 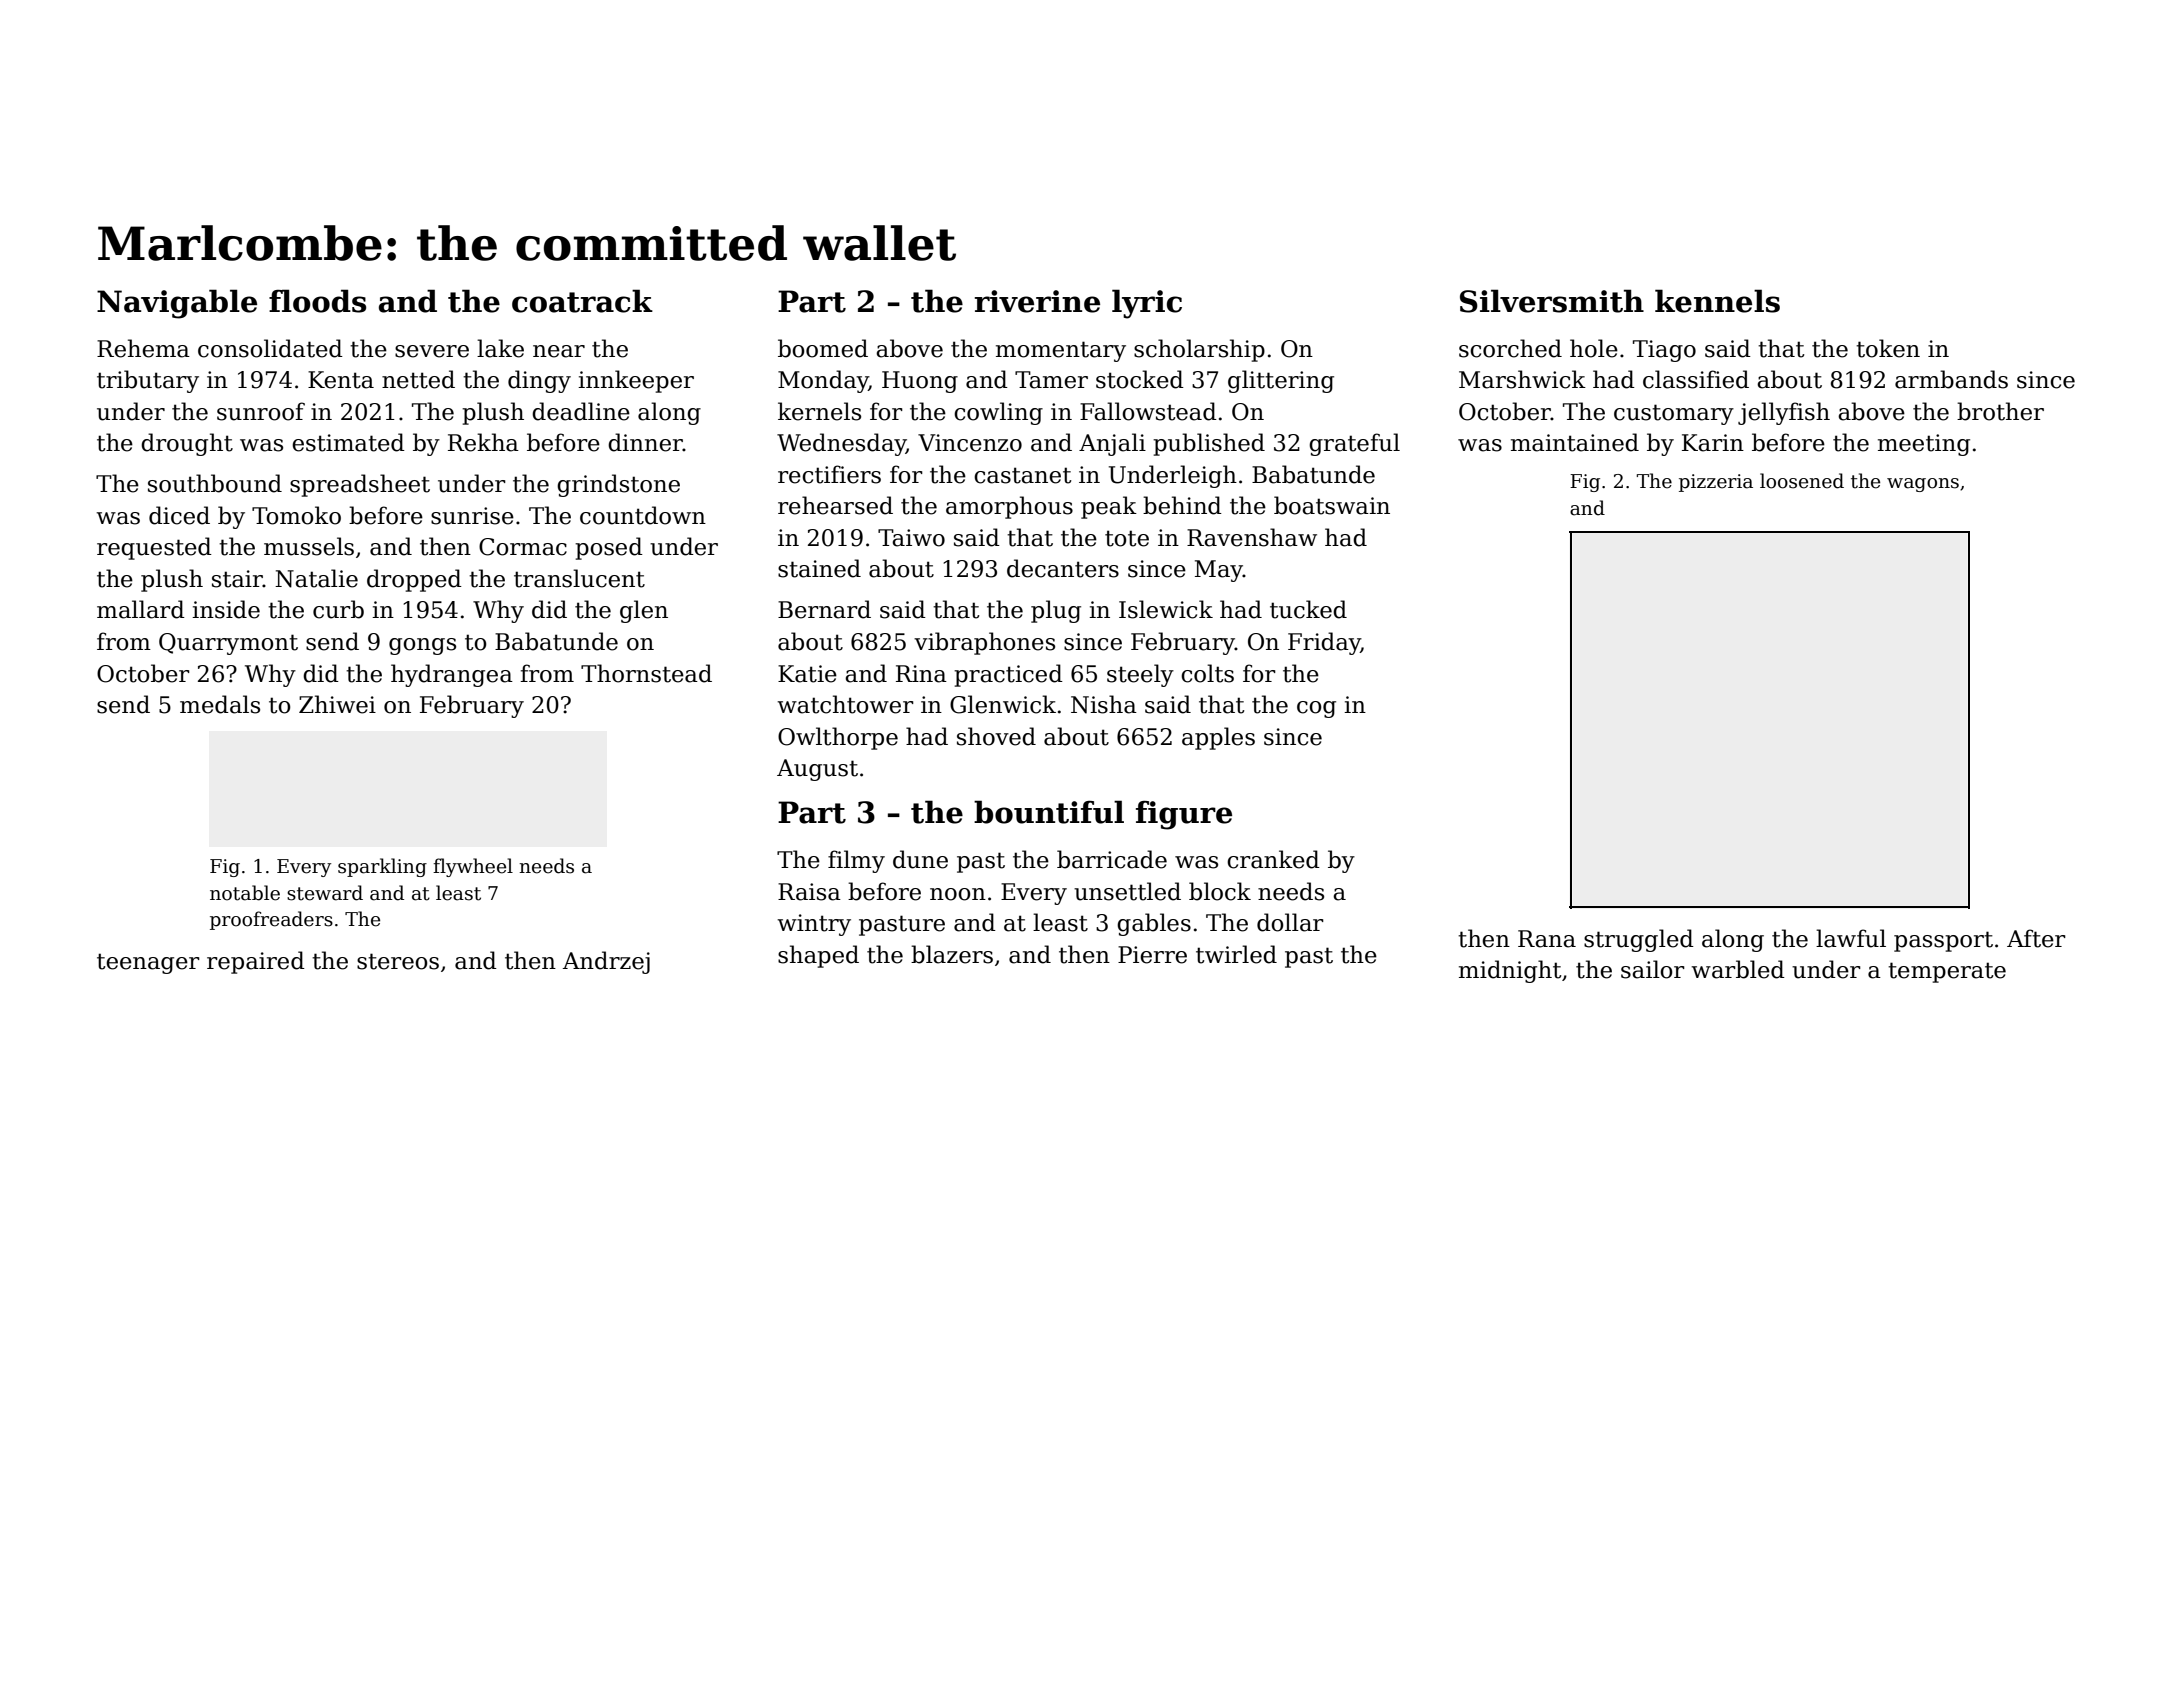 I want to click on lyric, so click(x=1147, y=304).
